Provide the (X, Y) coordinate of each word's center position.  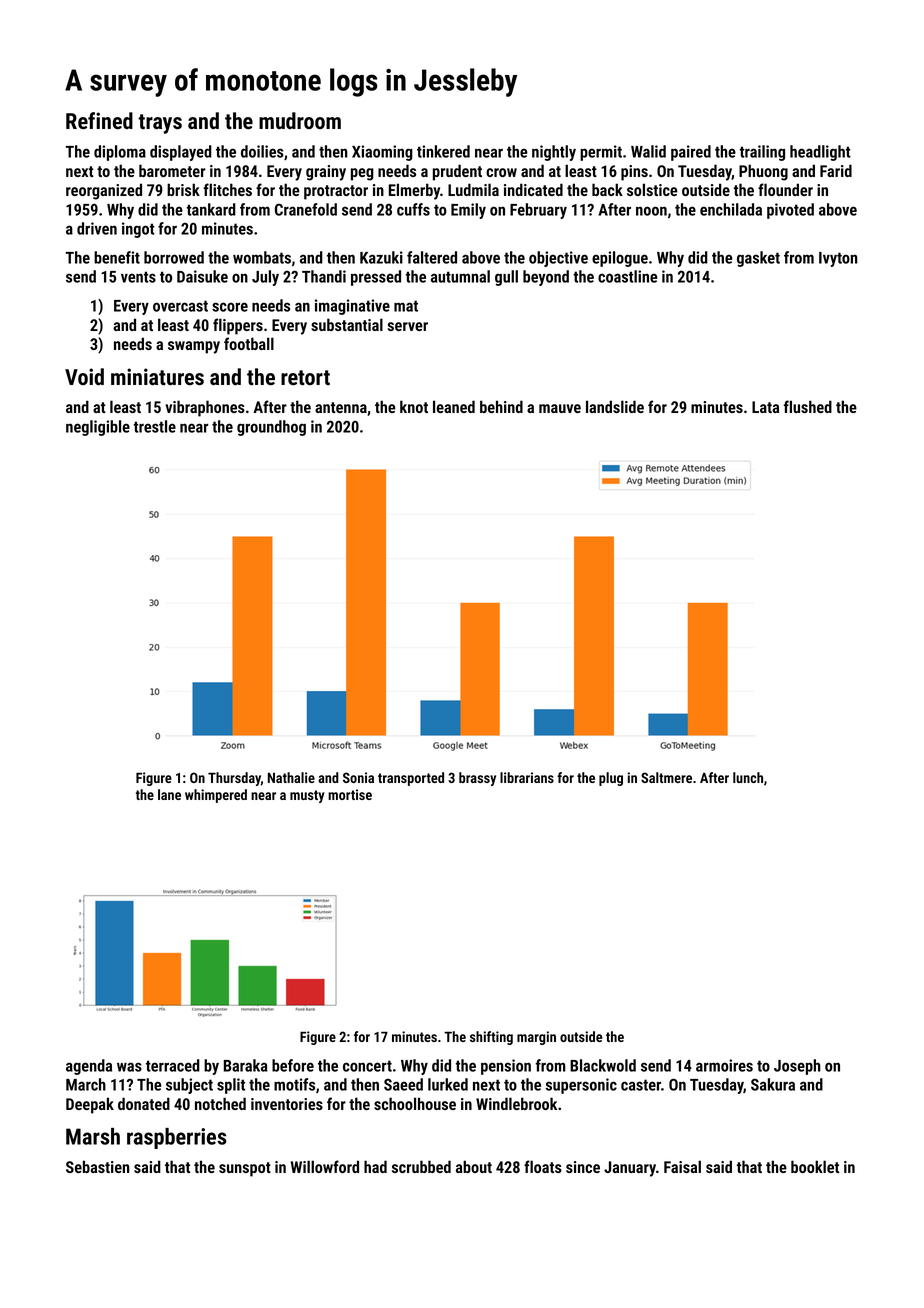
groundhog (271, 428)
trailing (762, 153)
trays (160, 124)
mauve (560, 408)
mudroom (300, 120)
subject (189, 1086)
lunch (748, 777)
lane (169, 794)
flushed (808, 406)
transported (411, 779)
